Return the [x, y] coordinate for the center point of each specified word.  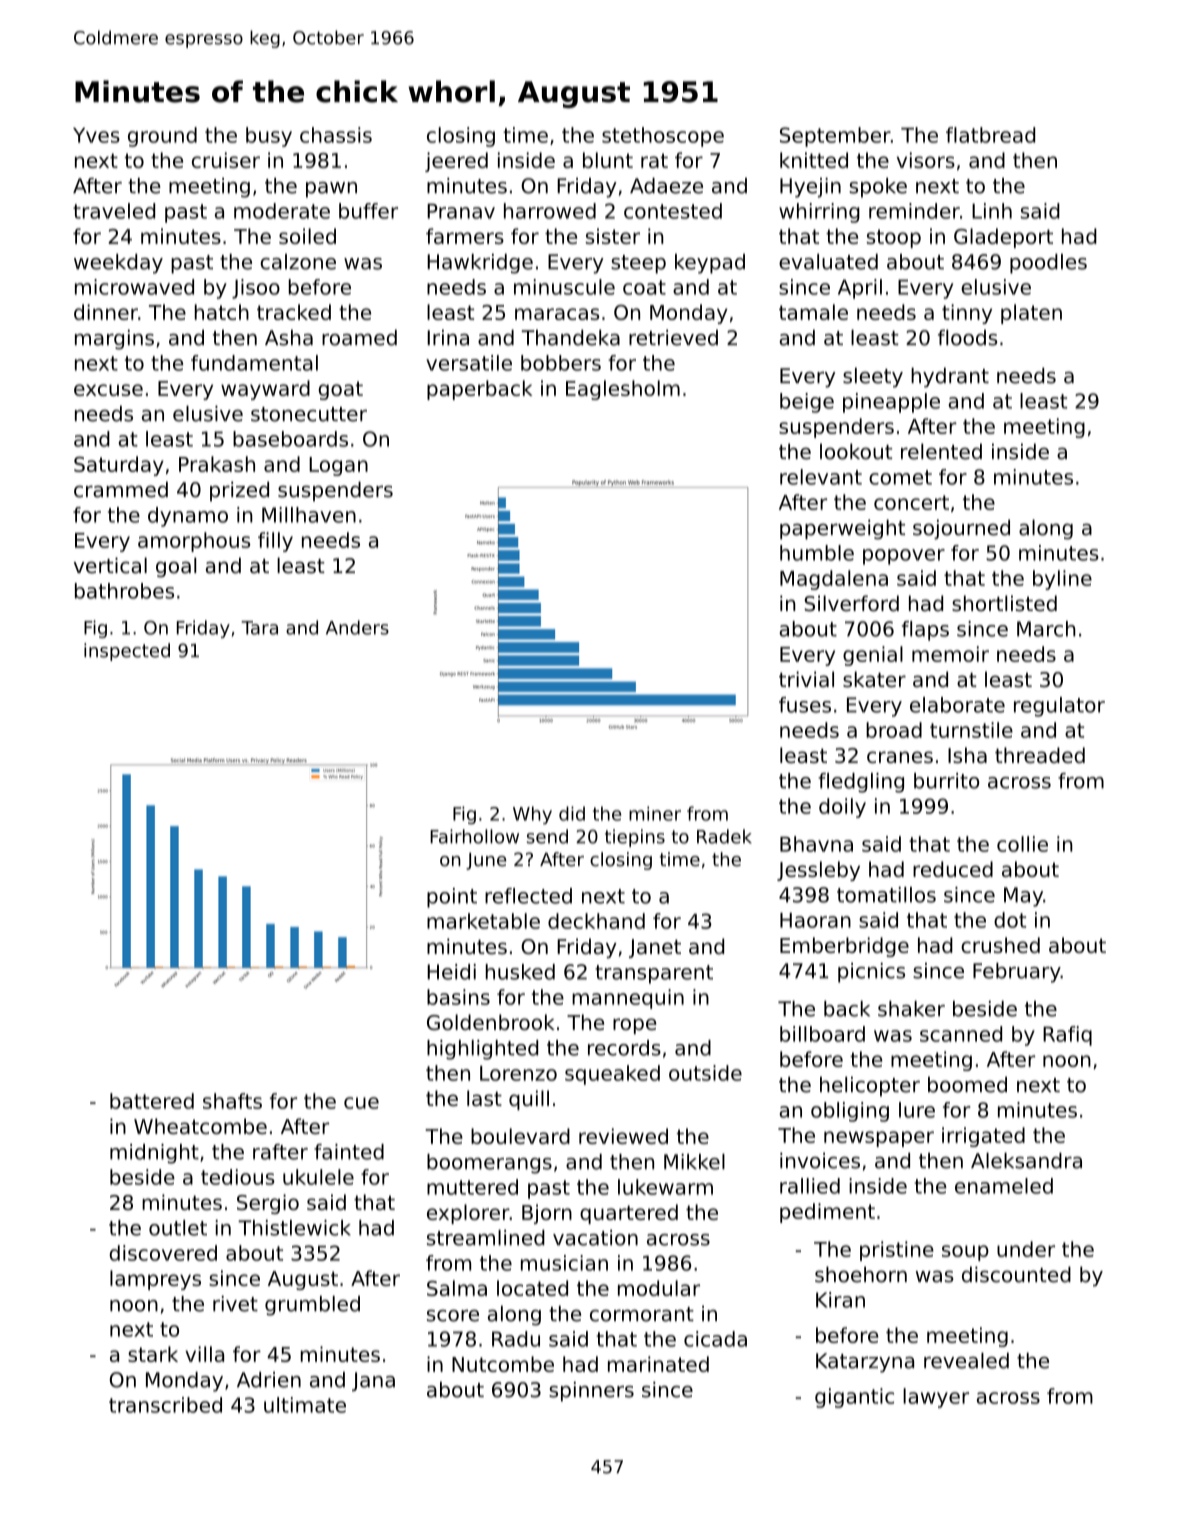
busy [269, 137]
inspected [127, 652]
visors [926, 160]
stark [153, 1354]
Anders [357, 627]
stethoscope [663, 137]
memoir [950, 654]
